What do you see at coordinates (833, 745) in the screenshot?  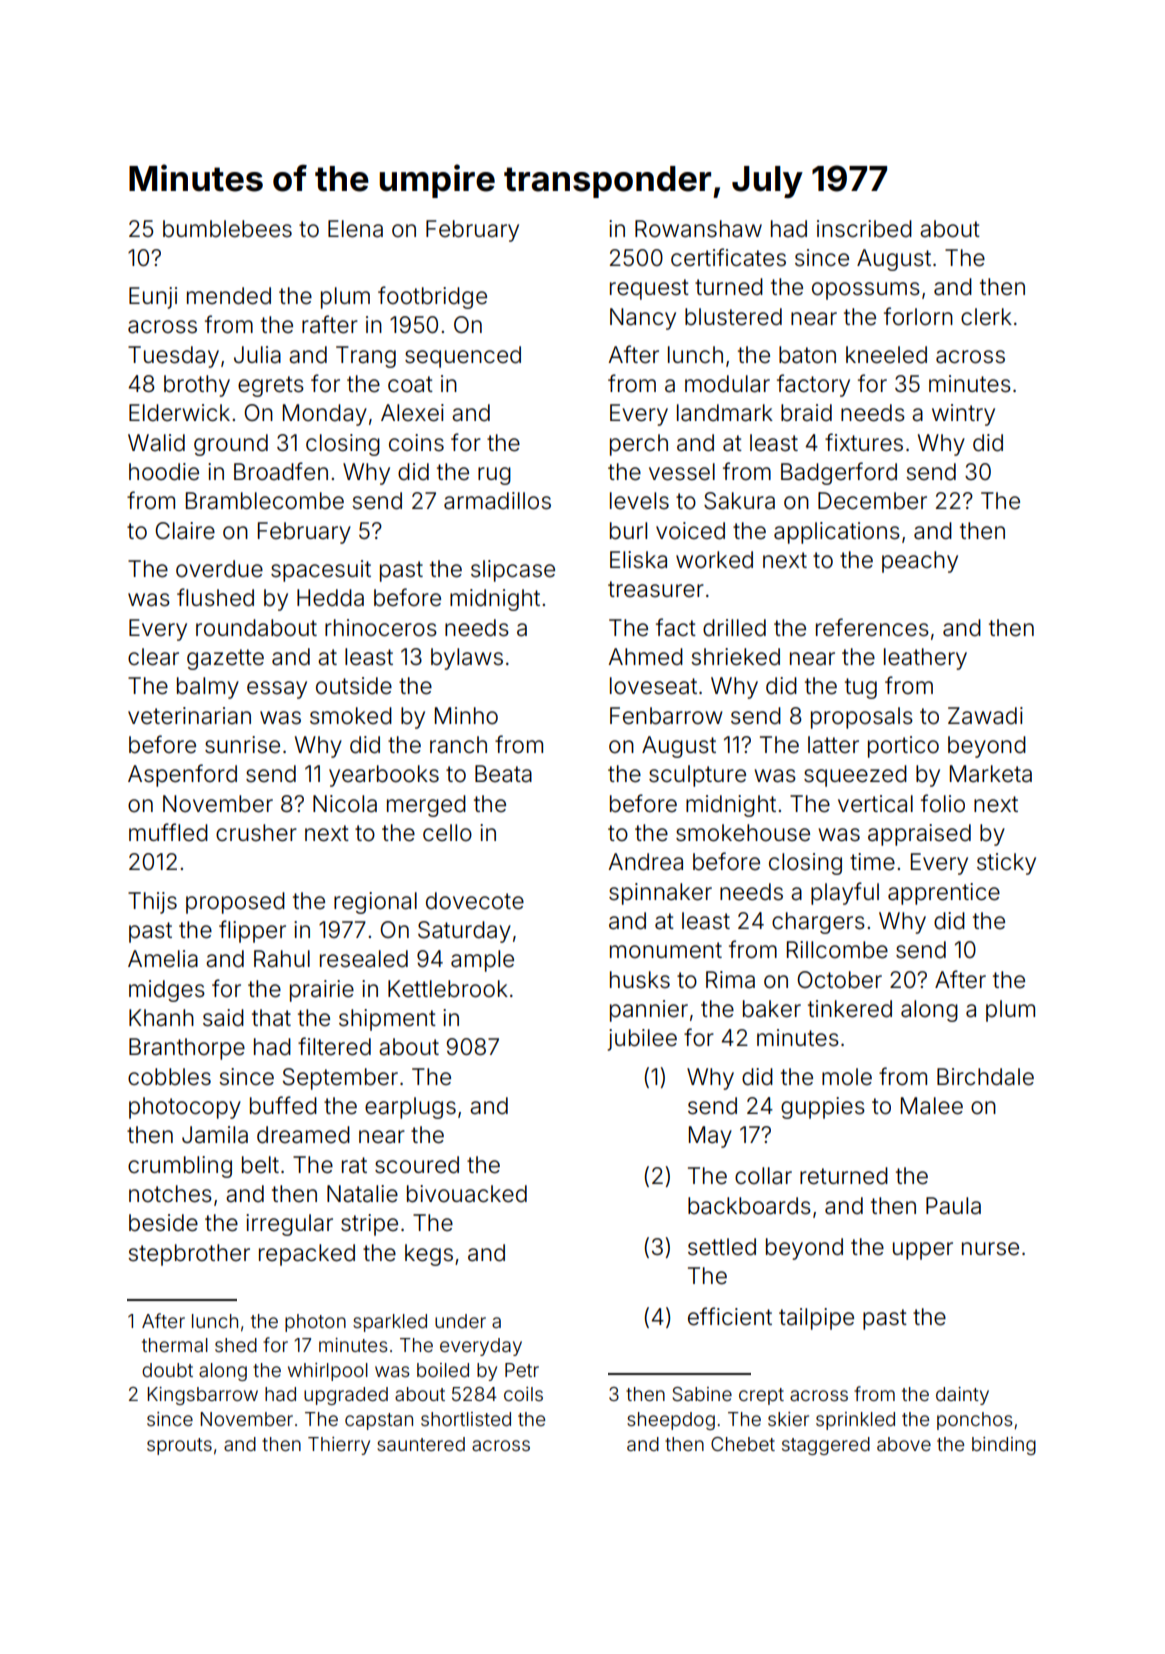 I see `latter` at bounding box center [833, 745].
